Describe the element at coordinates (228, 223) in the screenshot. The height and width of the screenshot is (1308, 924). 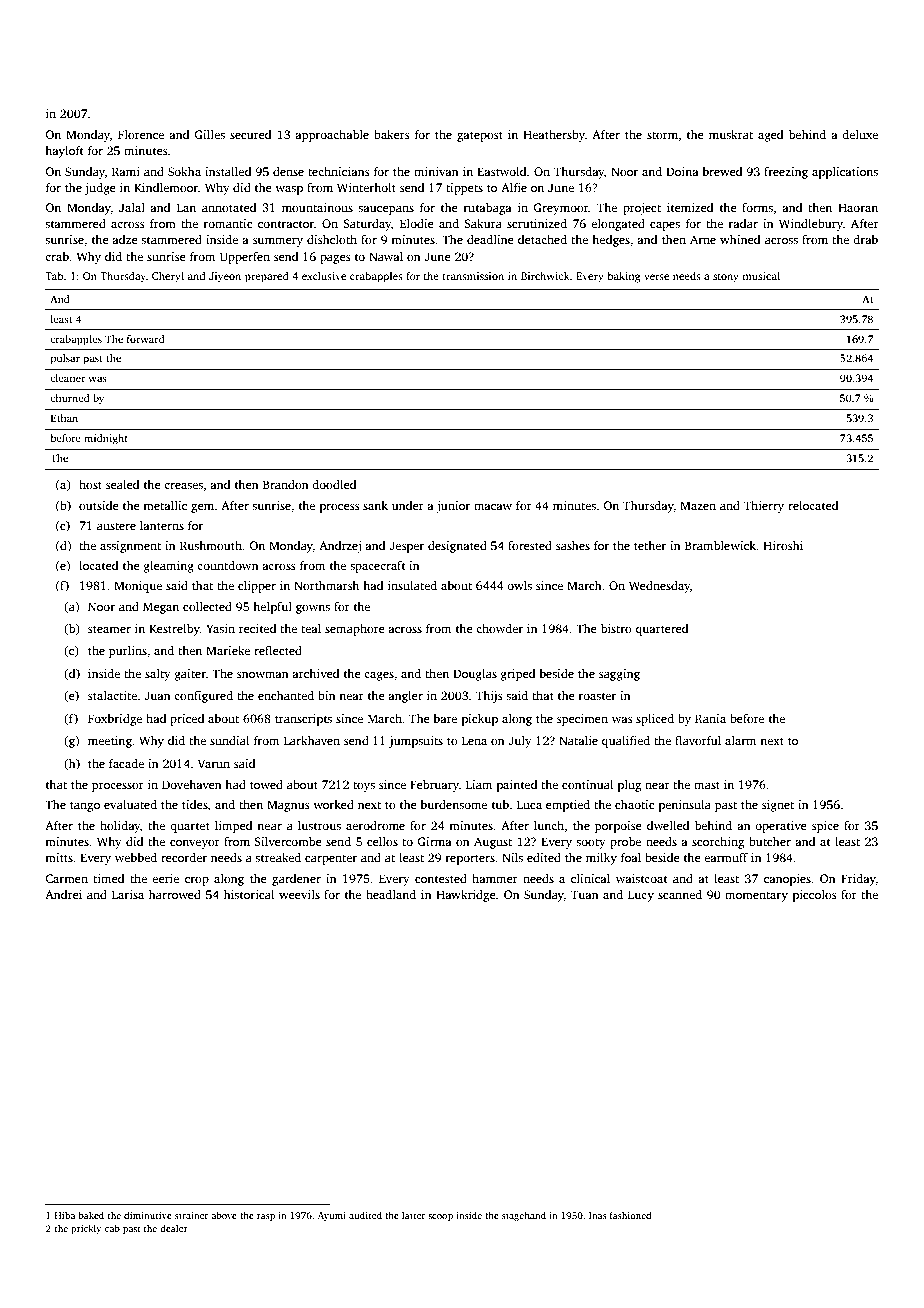
I see `romantic` at that location.
